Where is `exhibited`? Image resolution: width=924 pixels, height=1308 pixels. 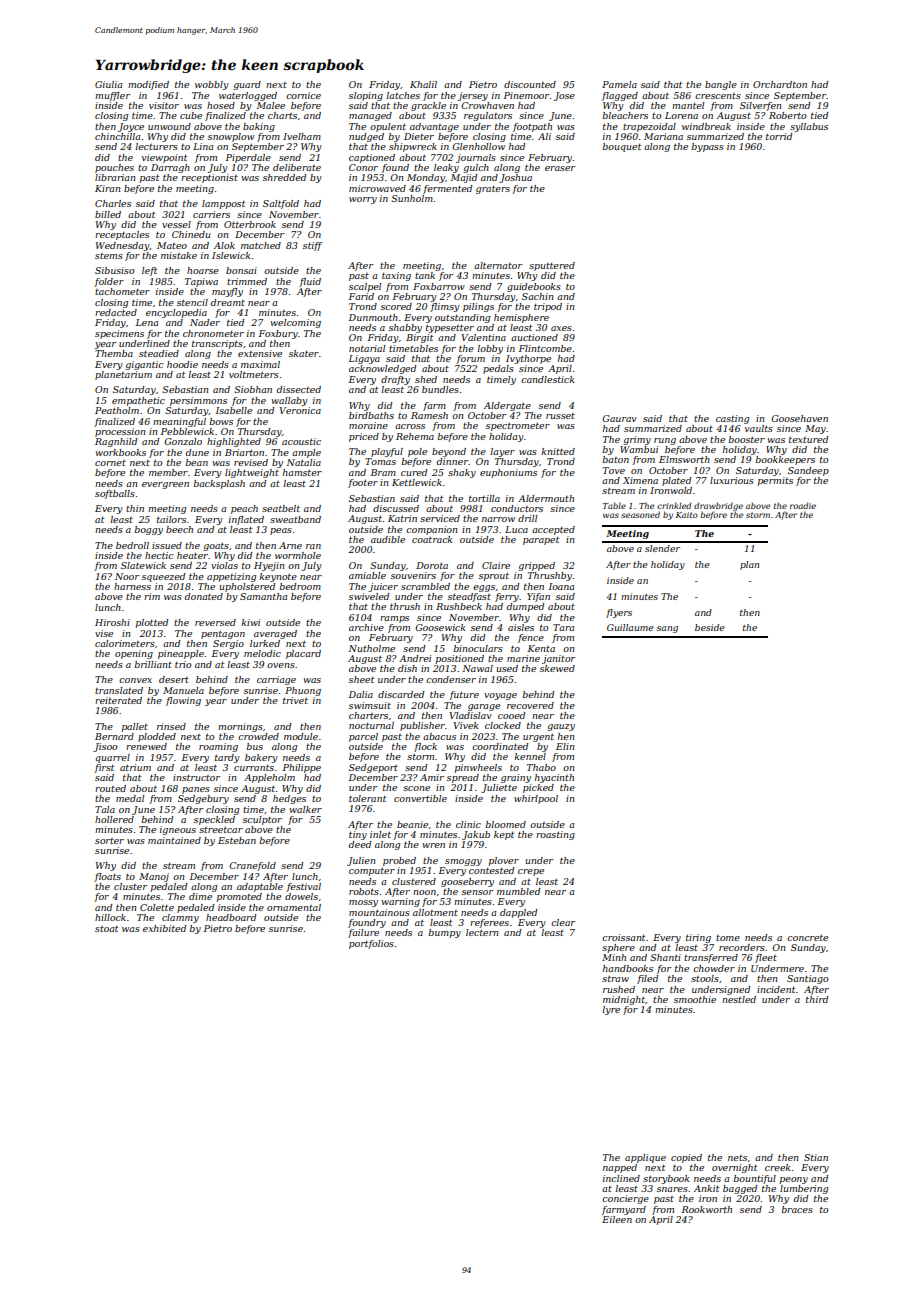
exhibited is located at coordinates (164, 928).
